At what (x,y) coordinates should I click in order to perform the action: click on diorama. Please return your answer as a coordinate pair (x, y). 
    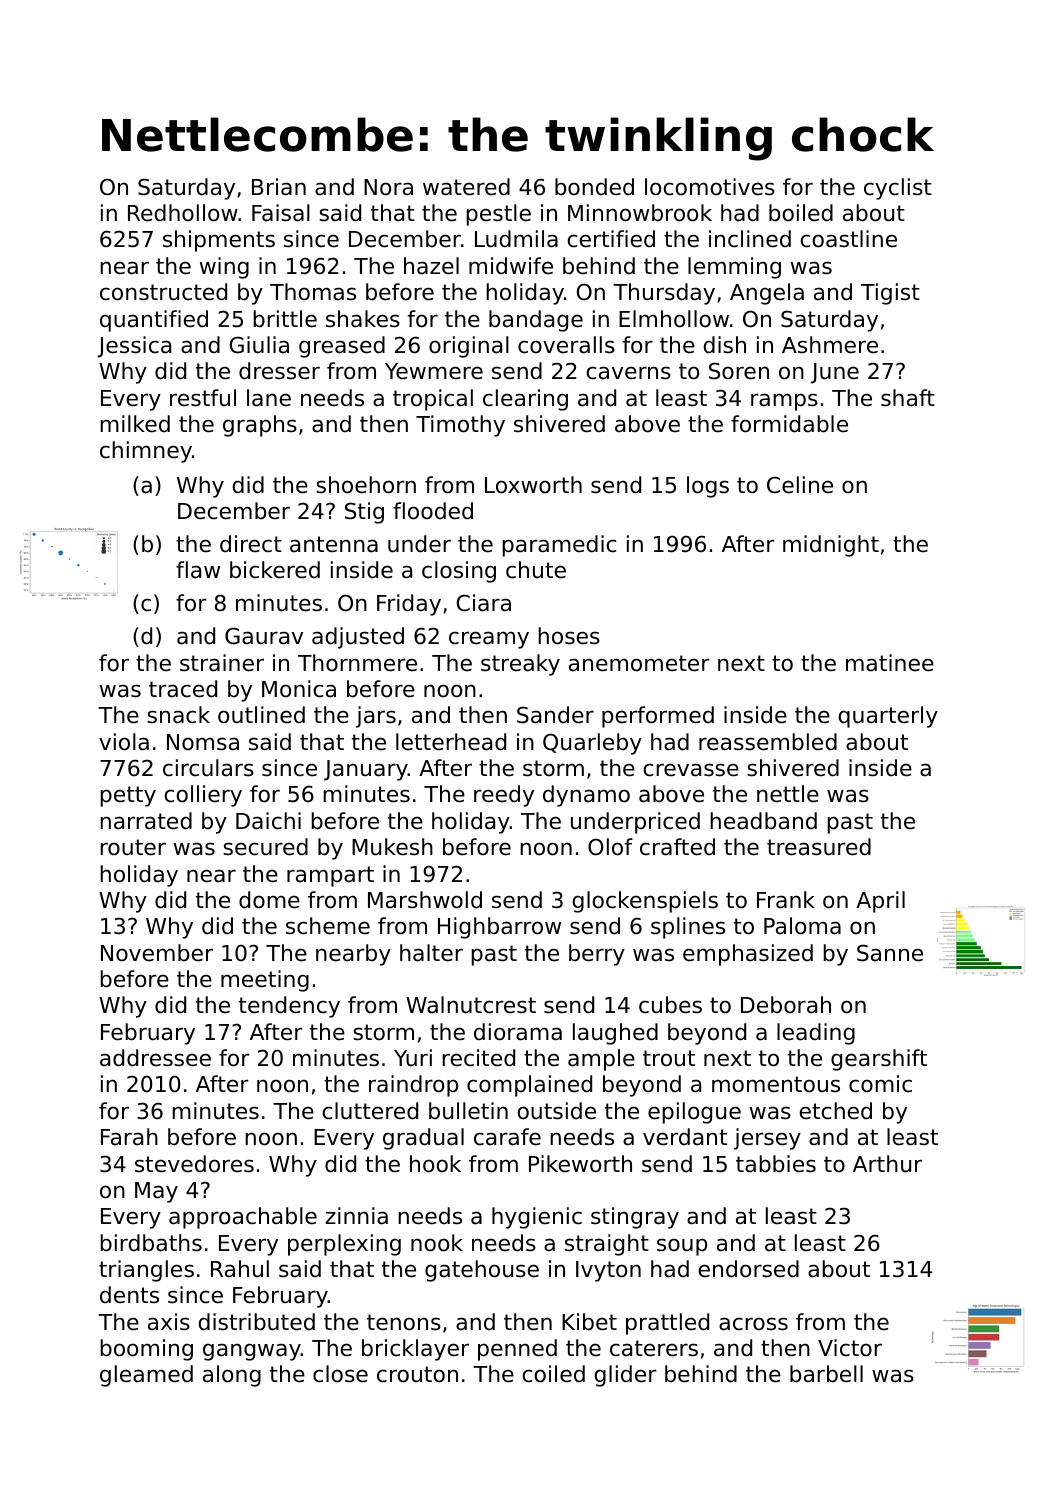
    Looking at the image, I should click on (518, 1032).
